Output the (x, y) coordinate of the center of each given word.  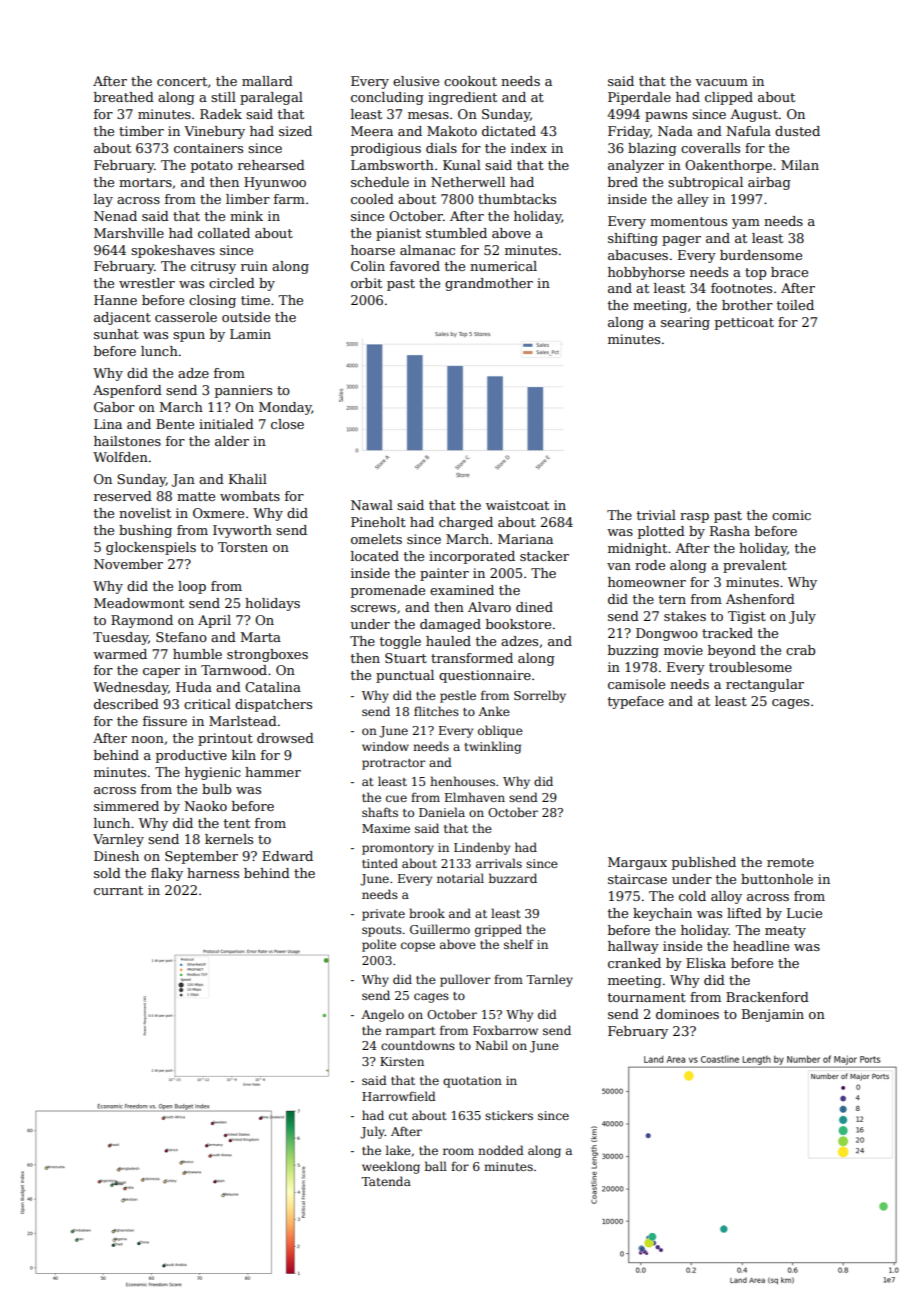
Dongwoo (667, 634)
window (385, 746)
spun (189, 337)
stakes (685, 616)
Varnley (118, 840)
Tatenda (386, 1181)
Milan (800, 165)
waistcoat (517, 505)
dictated (509, 131)
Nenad (115, 216)
